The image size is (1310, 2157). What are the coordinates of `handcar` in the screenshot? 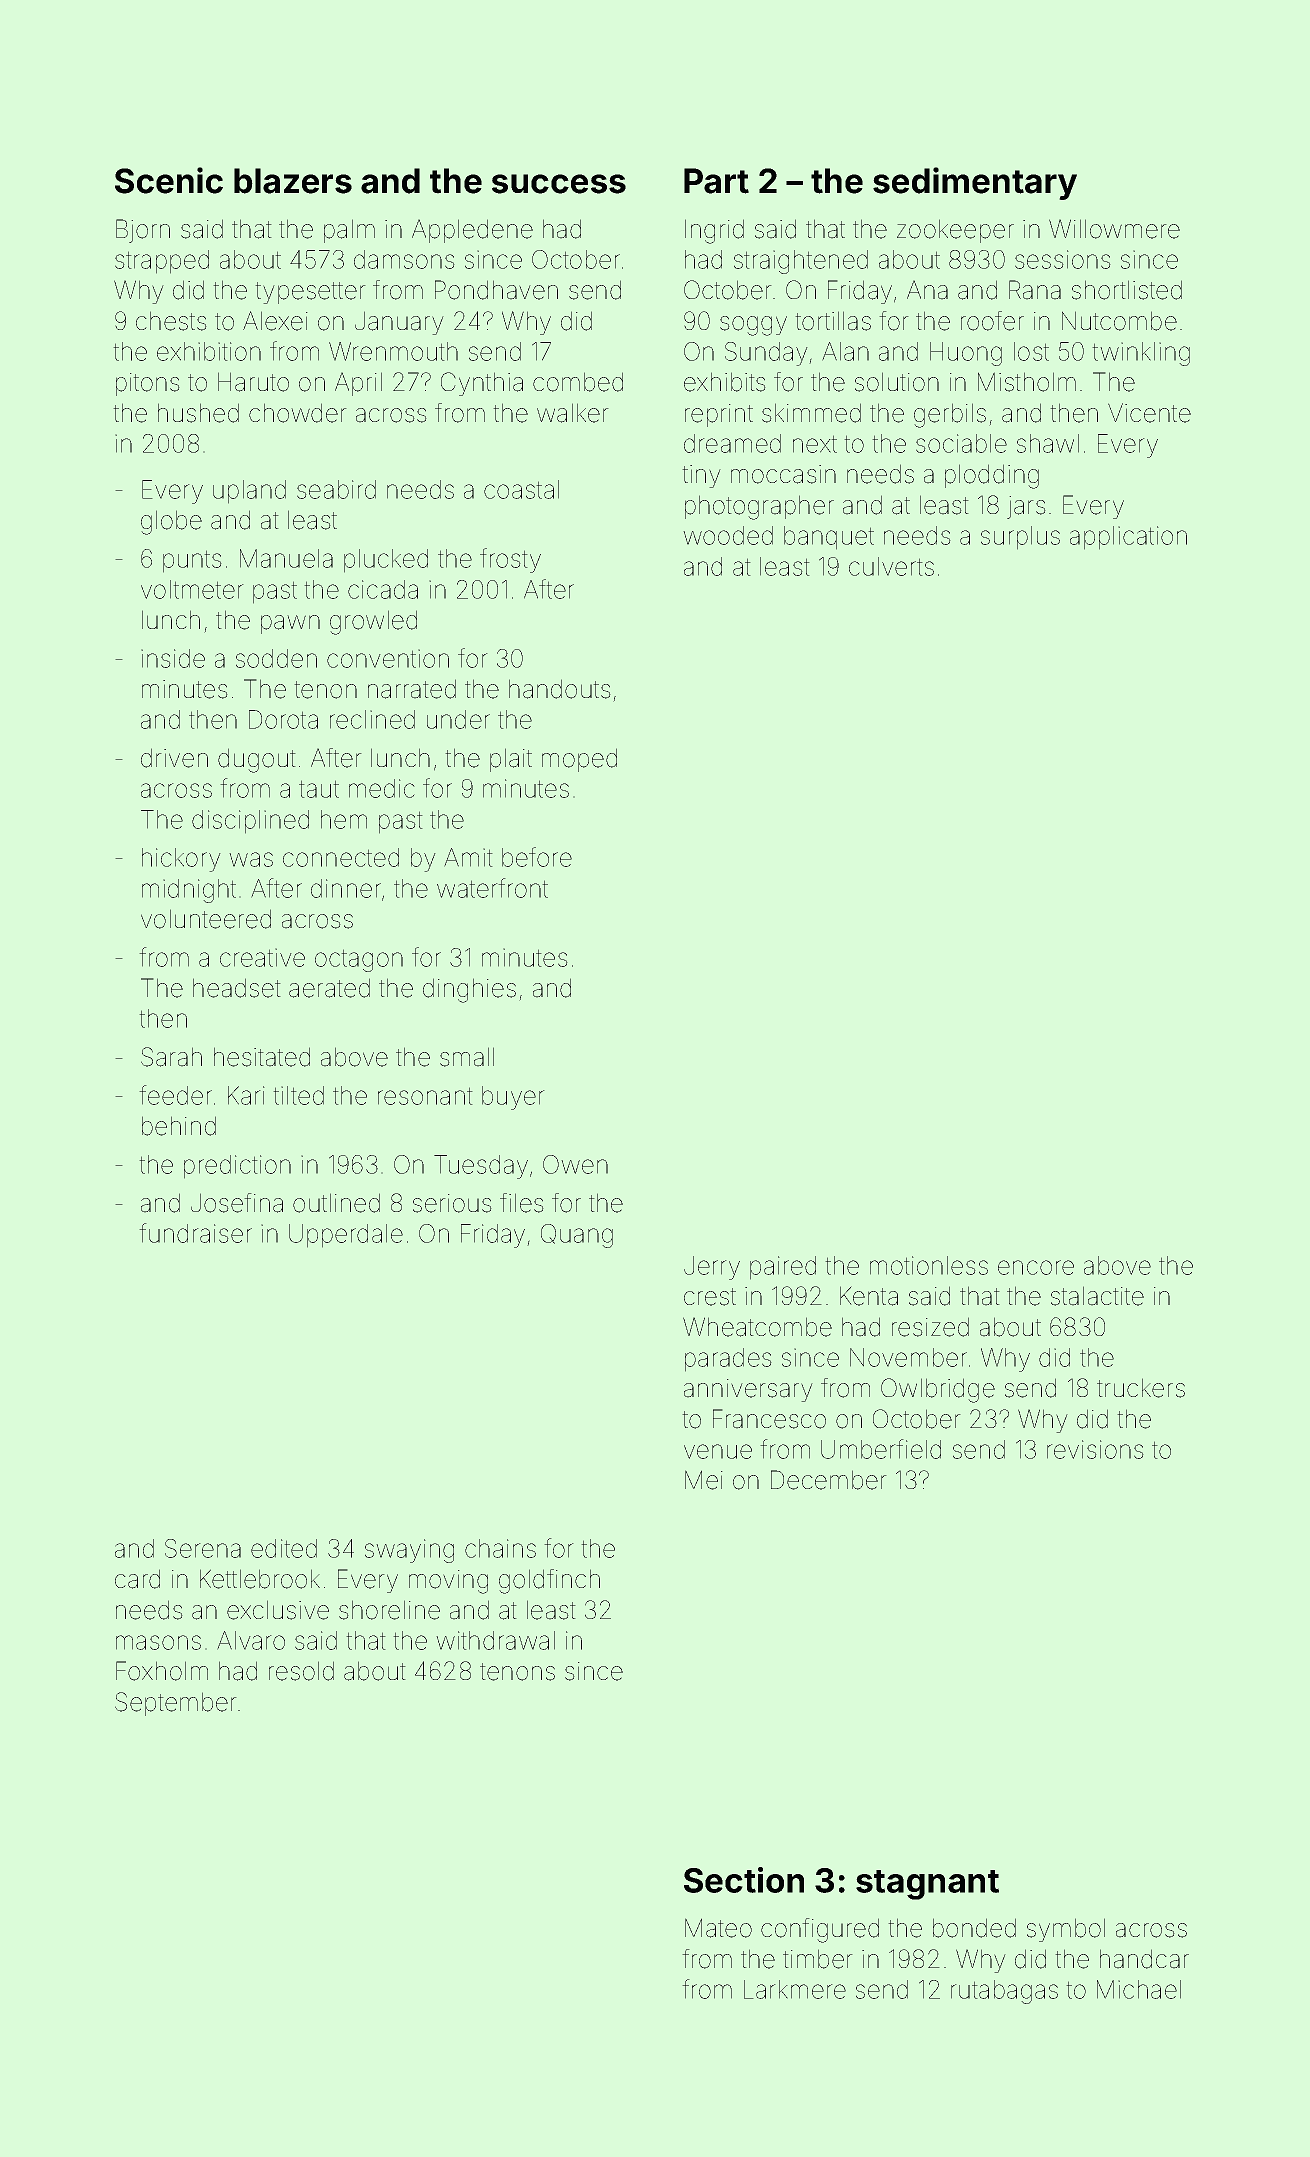 It's located at (1144, 1959).
